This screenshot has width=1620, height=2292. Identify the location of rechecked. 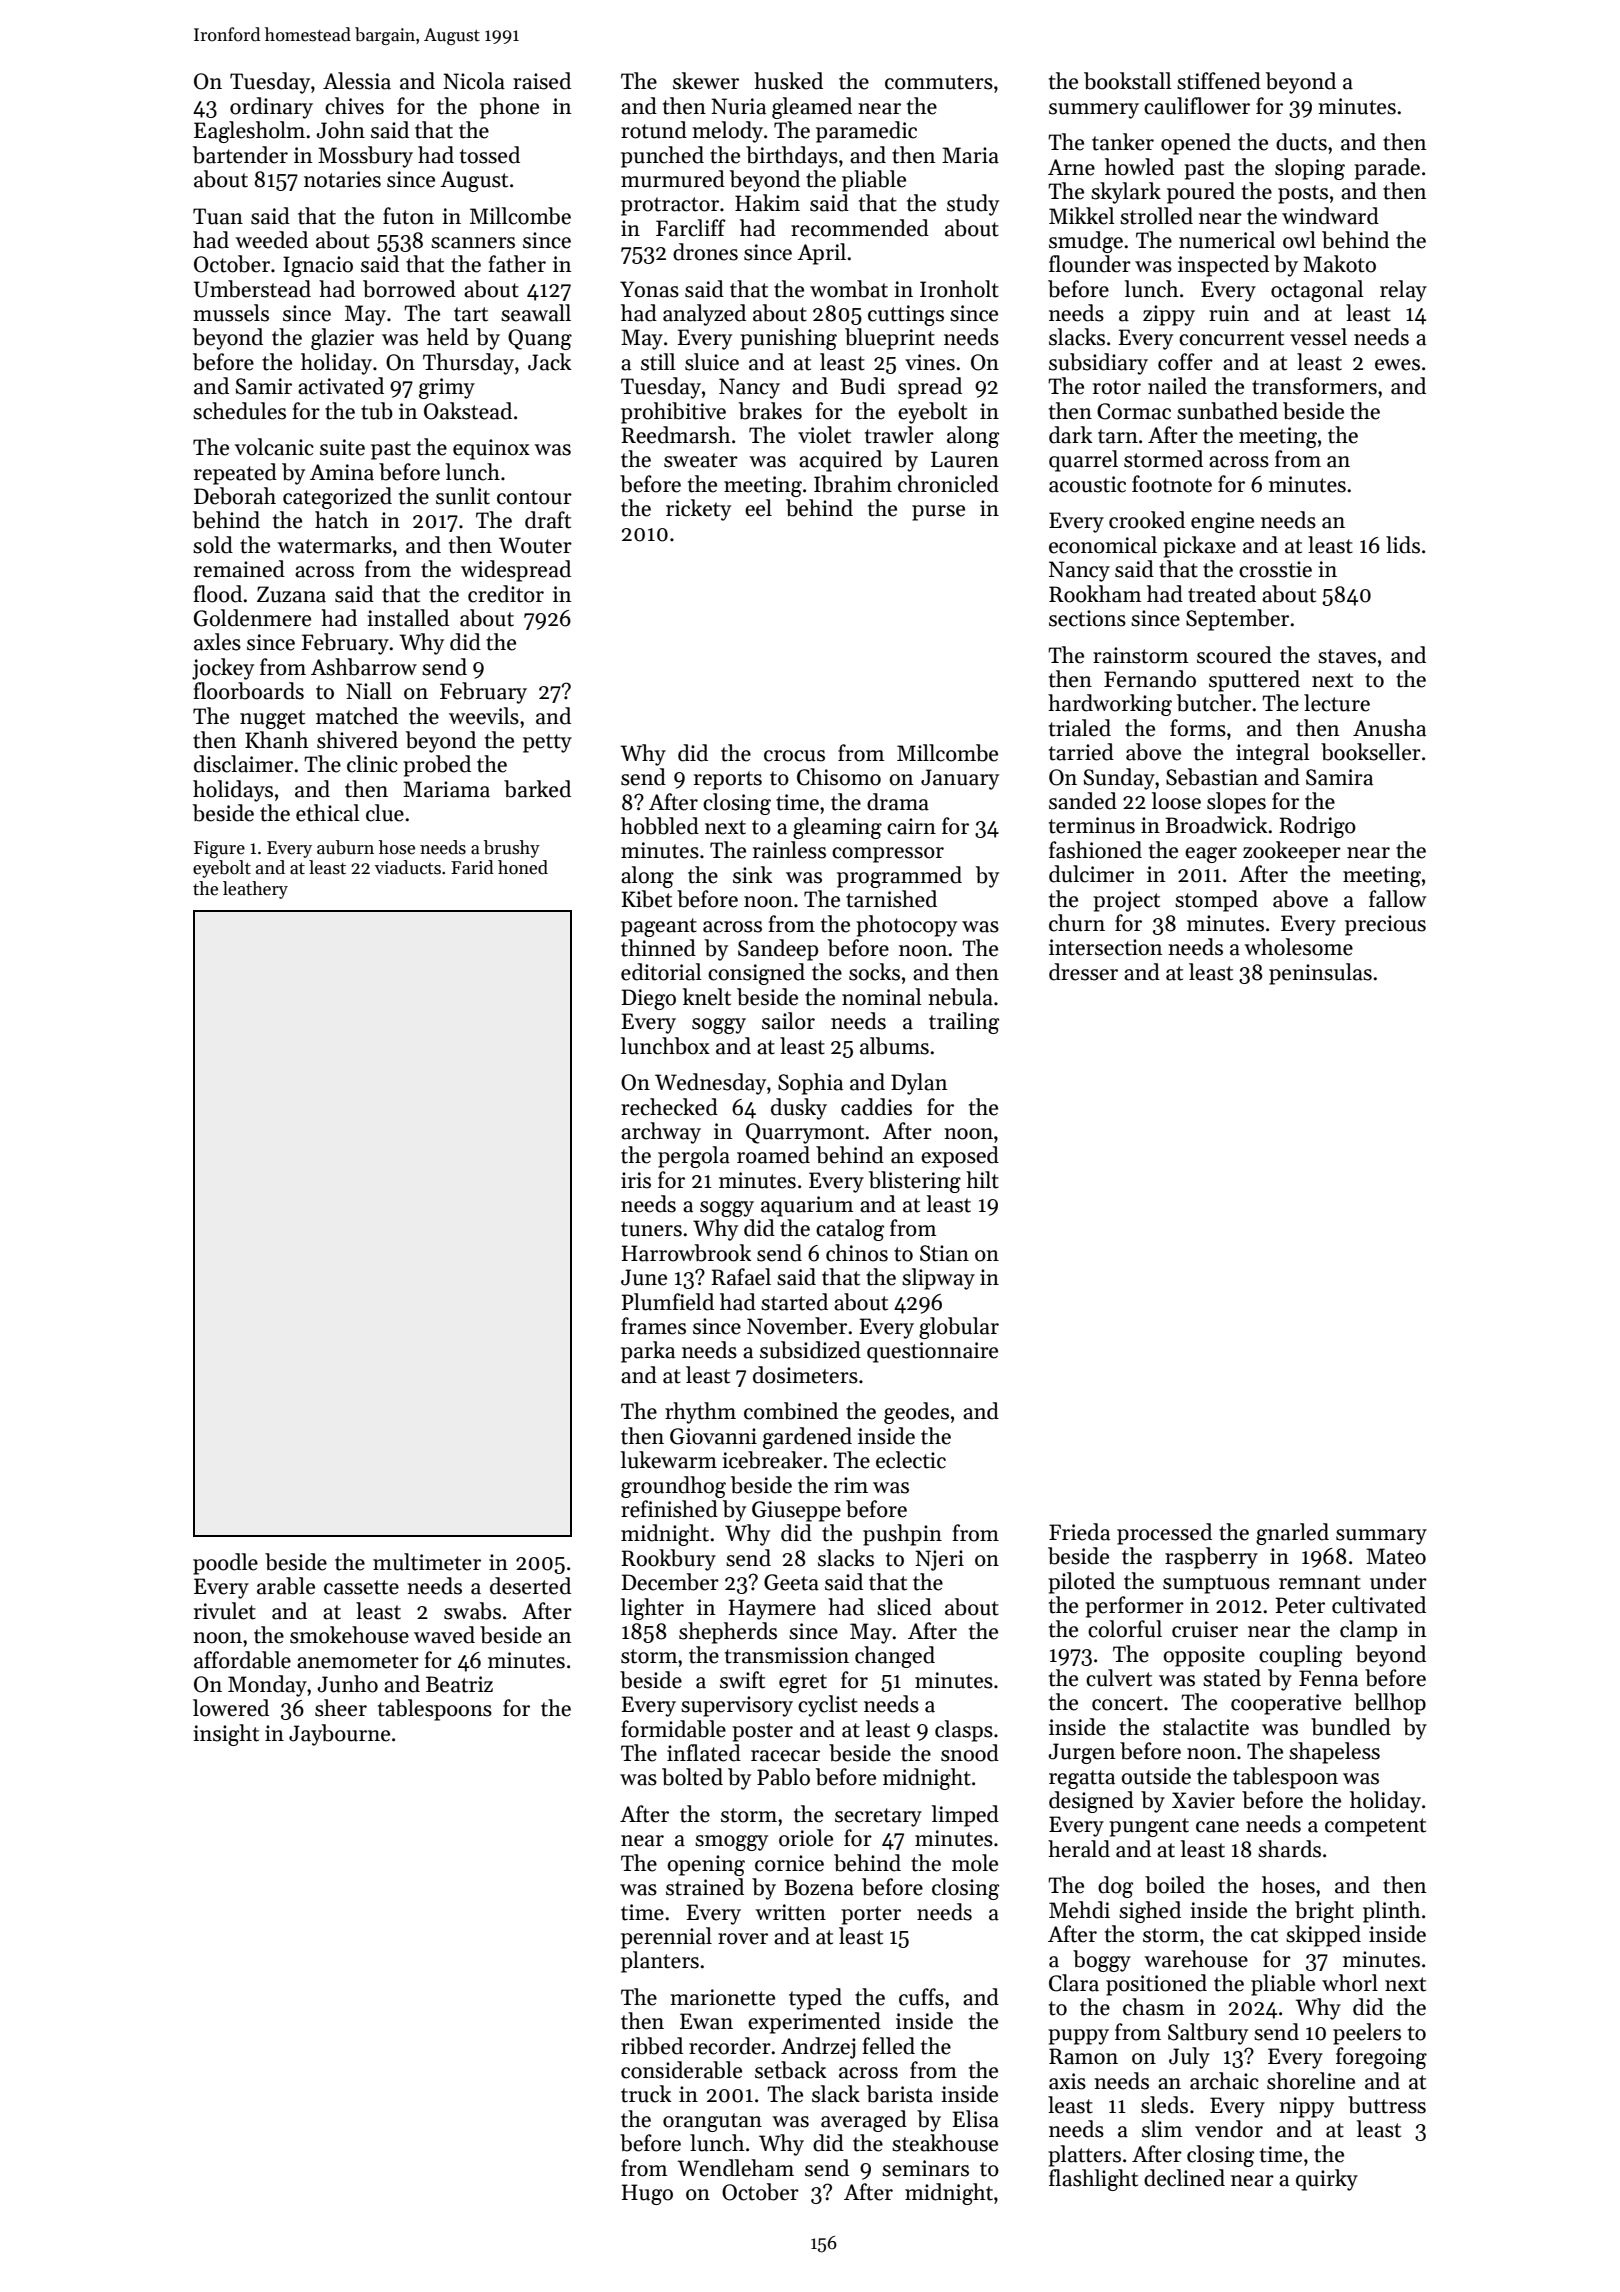
(669, 1107).
